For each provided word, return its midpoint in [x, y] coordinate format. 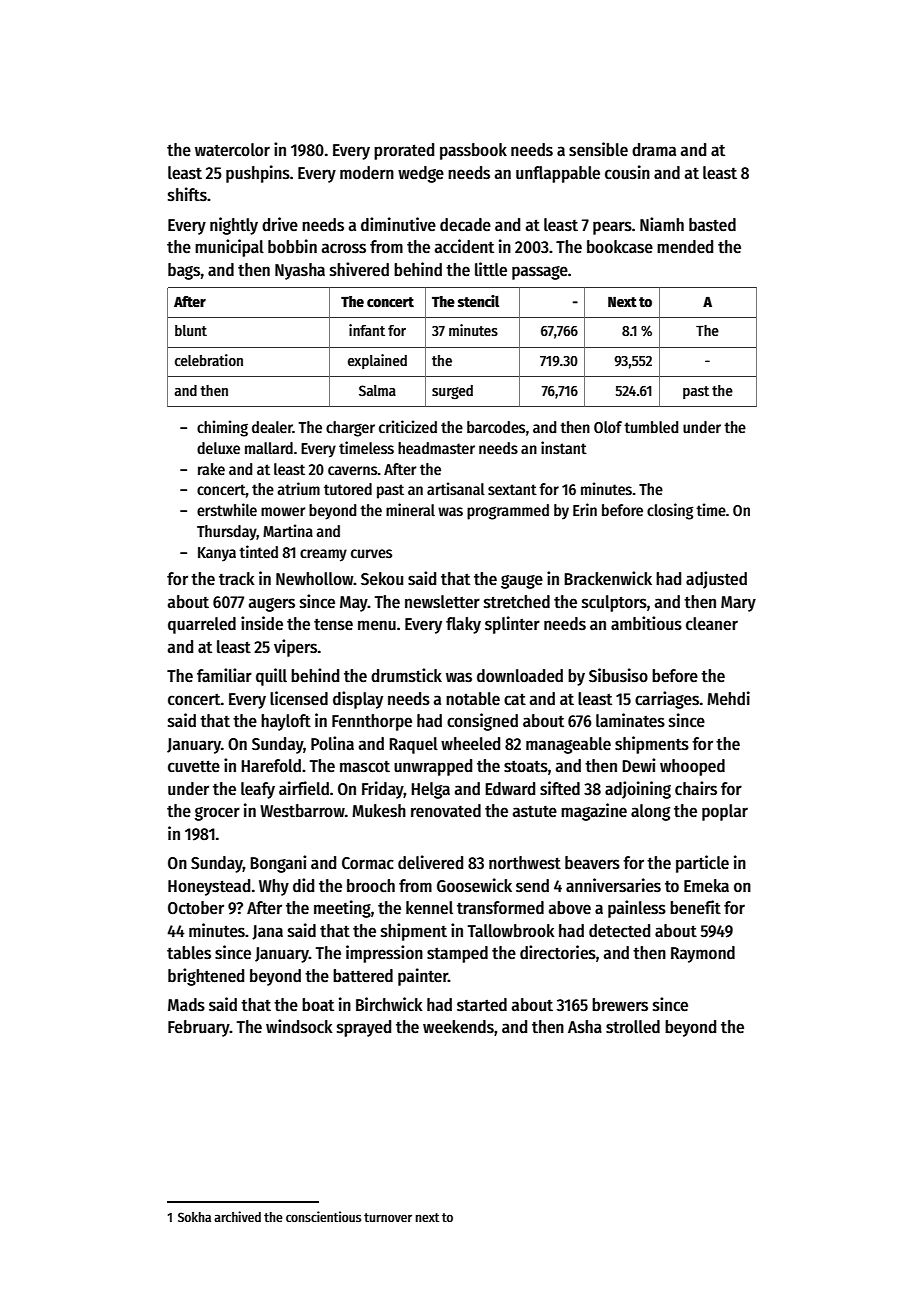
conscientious [323, 1216]
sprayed [364, 1028]
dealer [272, 427]
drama [654, 150]
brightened [206, 977]
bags [184, 271]
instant [564, 447]
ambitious [646, 623]
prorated [404, 151]
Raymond [703, 954]
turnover [388, 1217]
